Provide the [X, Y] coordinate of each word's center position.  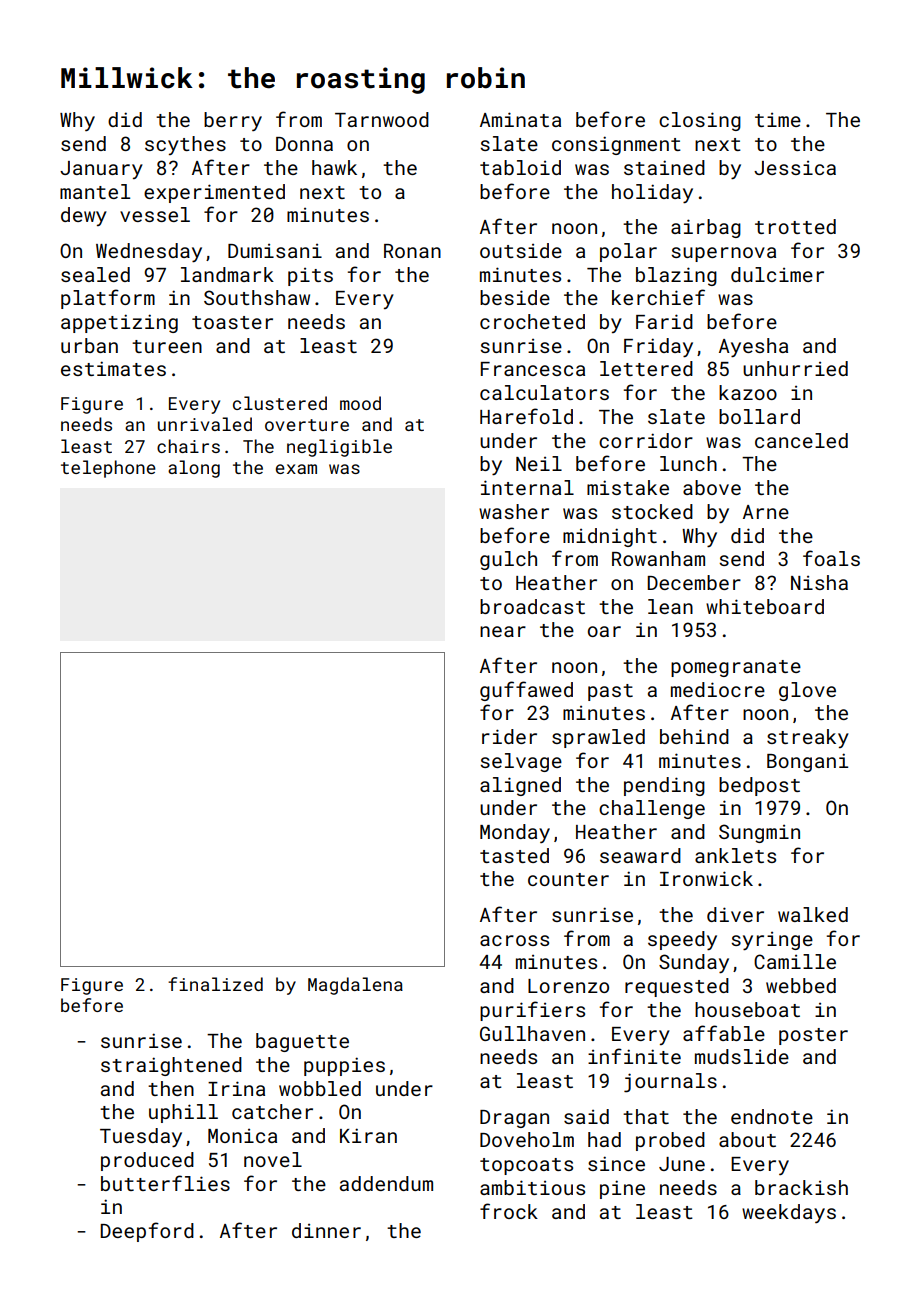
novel [273, 1159]
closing [700, 121]
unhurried [795, 368]
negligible [339, 448]
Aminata [520, 119]
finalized [215, 984]
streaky [808, 738]
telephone [108, 469]
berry [233, 121]
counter [568, 879]
